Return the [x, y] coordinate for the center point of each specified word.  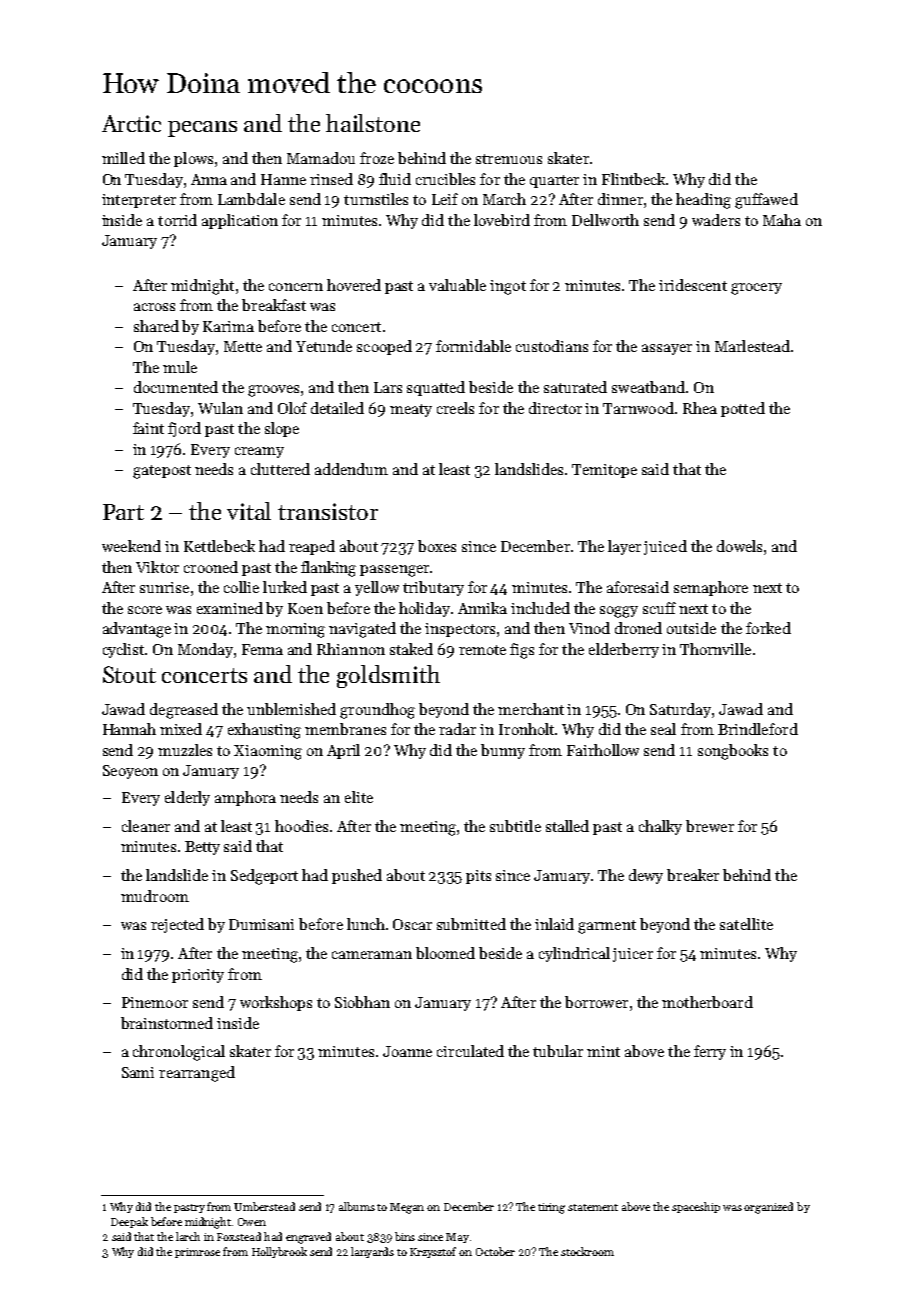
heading [703, 201]
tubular [558, 1051]
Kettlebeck [219, 546]
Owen [252, 1222]
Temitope [604, 471]
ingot [508, 287]
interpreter [139, 201]
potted [743, 409]
